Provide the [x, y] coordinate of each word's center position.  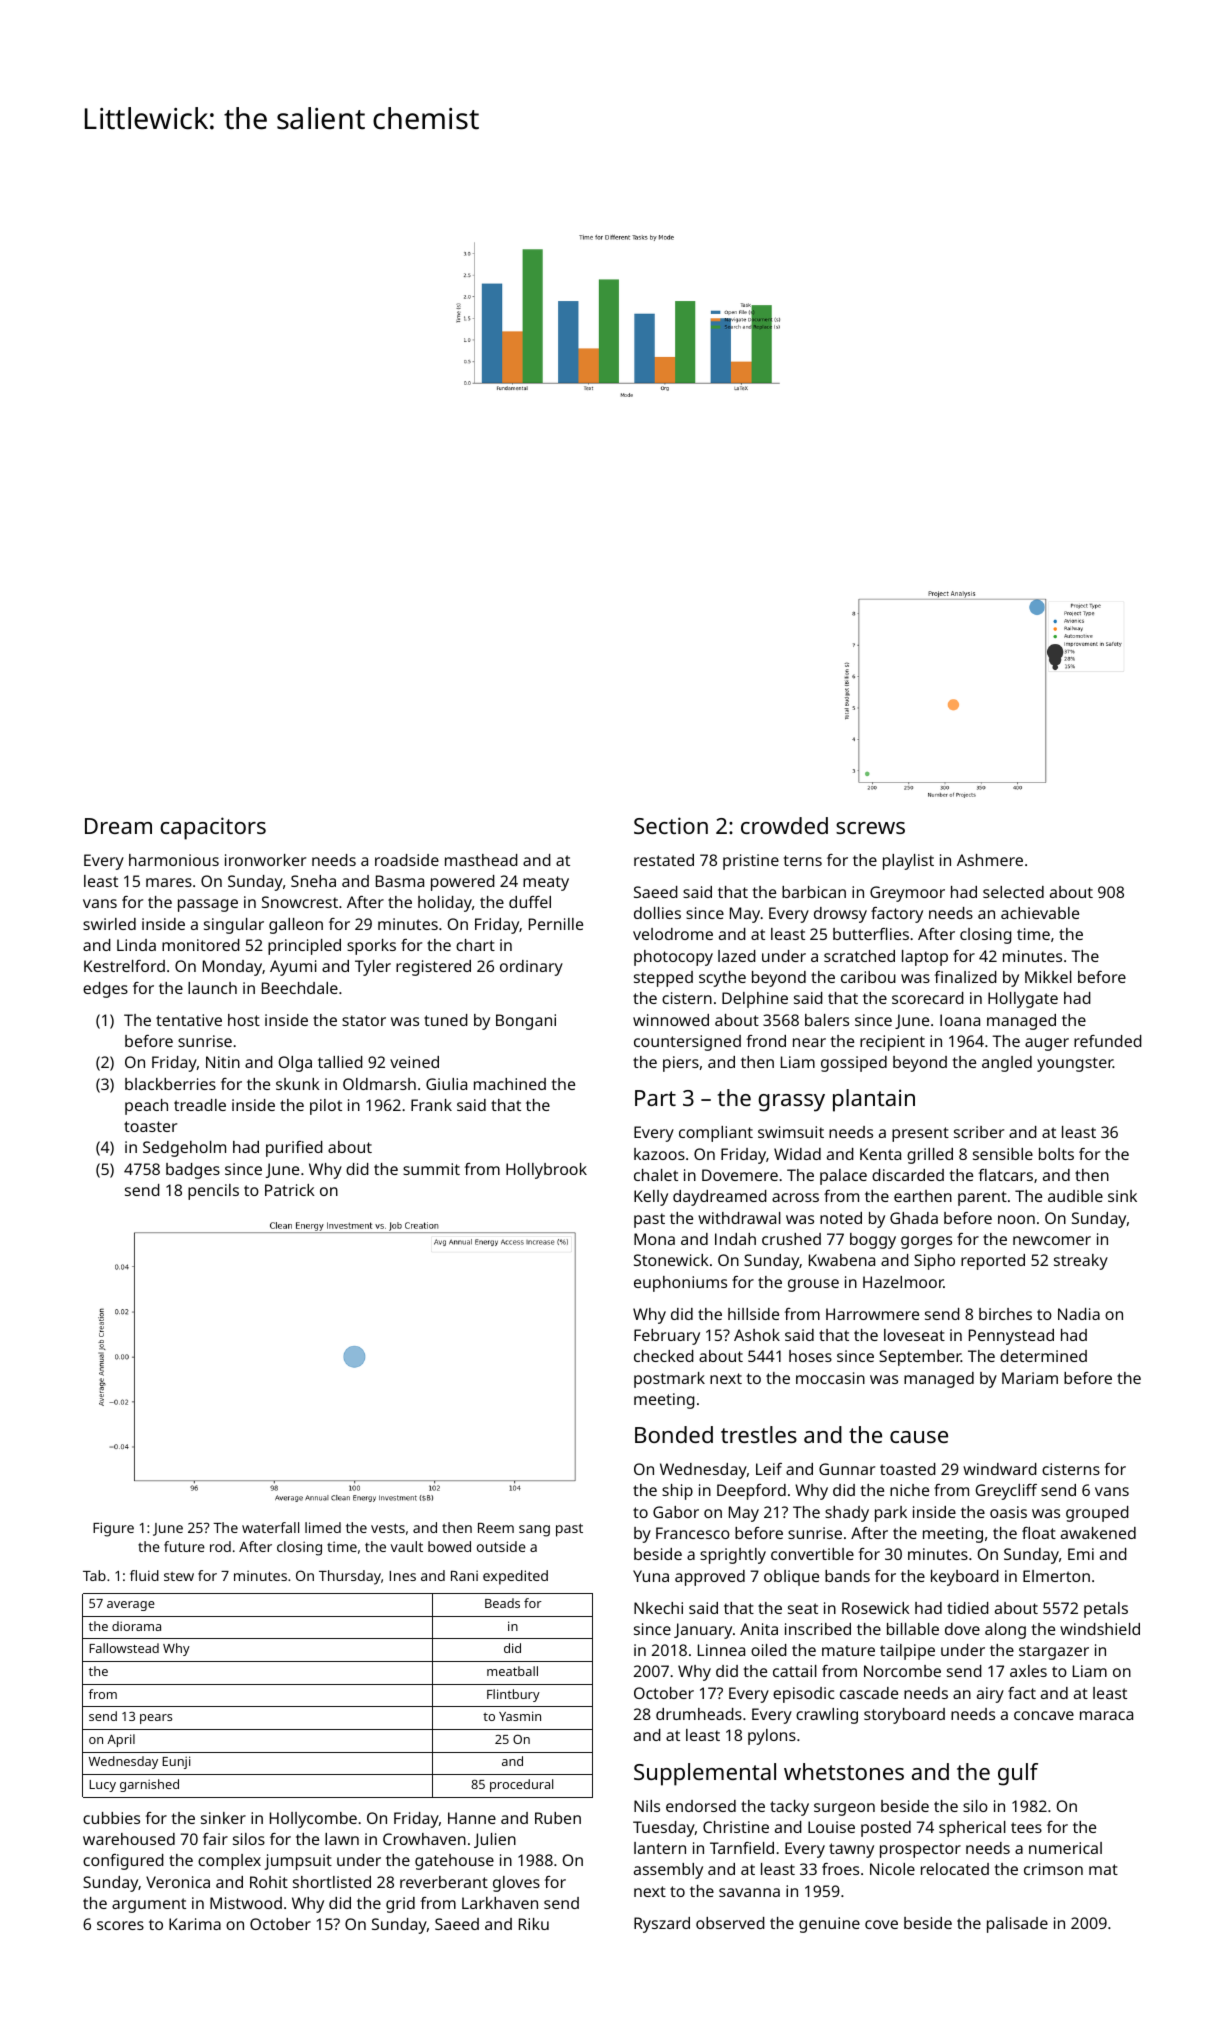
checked [664, 1356]
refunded [1108, 1041]
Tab [94, 1575]
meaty [546, 883]
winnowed [671, 1020]
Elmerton [1056, 1576]
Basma [400, 881]
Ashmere [990, 860]
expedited [515, 1577]
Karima [195, 1924]
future [184, 1546]
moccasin [830, 1378]
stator [364, 1020]
